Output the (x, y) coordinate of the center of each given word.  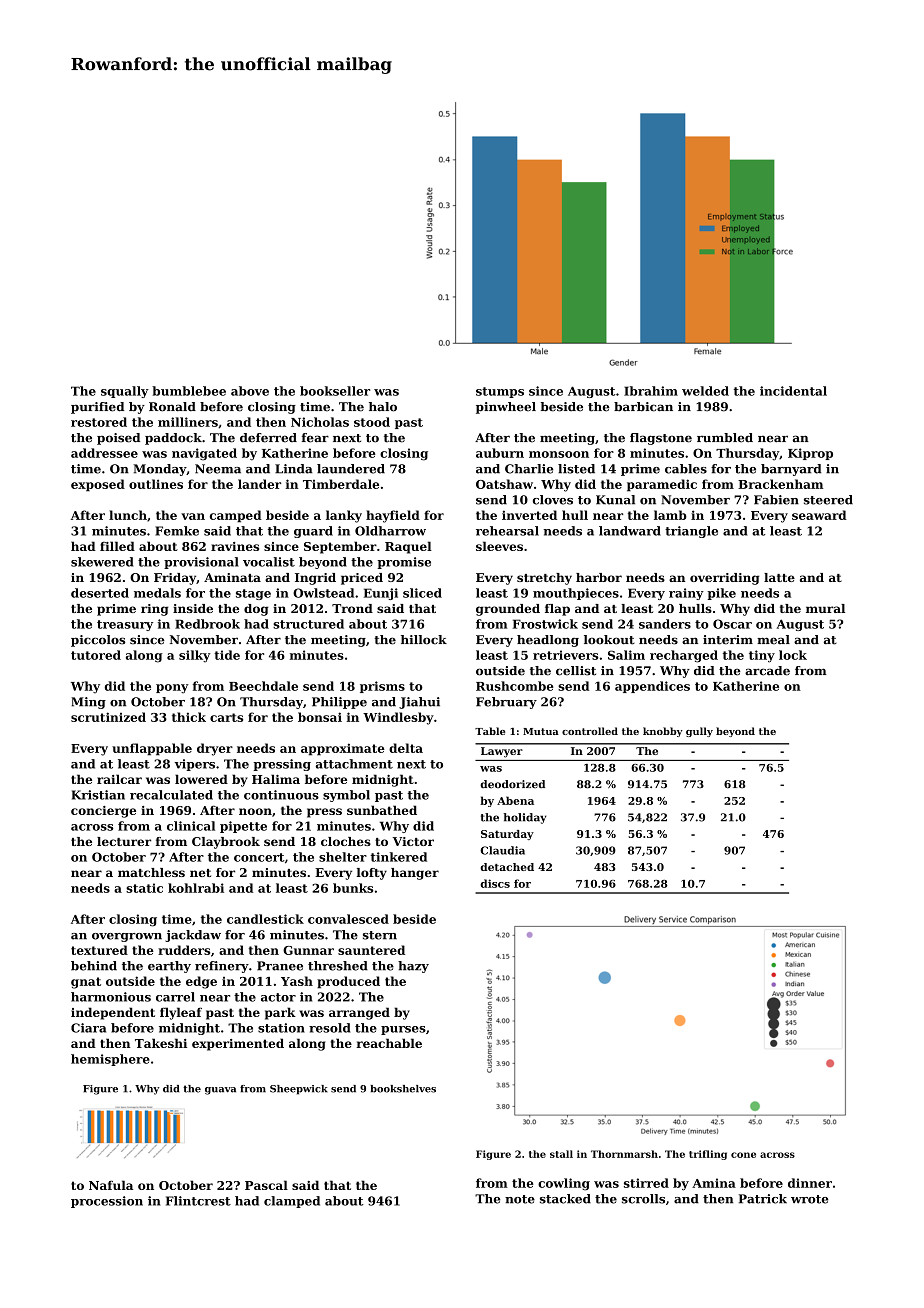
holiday (524, 818)
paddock (173, 439)
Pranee (280, 966)
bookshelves (403, 1089)
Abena (515, 800)
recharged (684, 656)
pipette (243, 827)
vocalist (269, 562)
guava (220, 1091)
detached (507, 867)
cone (743, 1155)
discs (495, 883)
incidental (793, 391)
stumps (500, 392)
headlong (548, 641)
